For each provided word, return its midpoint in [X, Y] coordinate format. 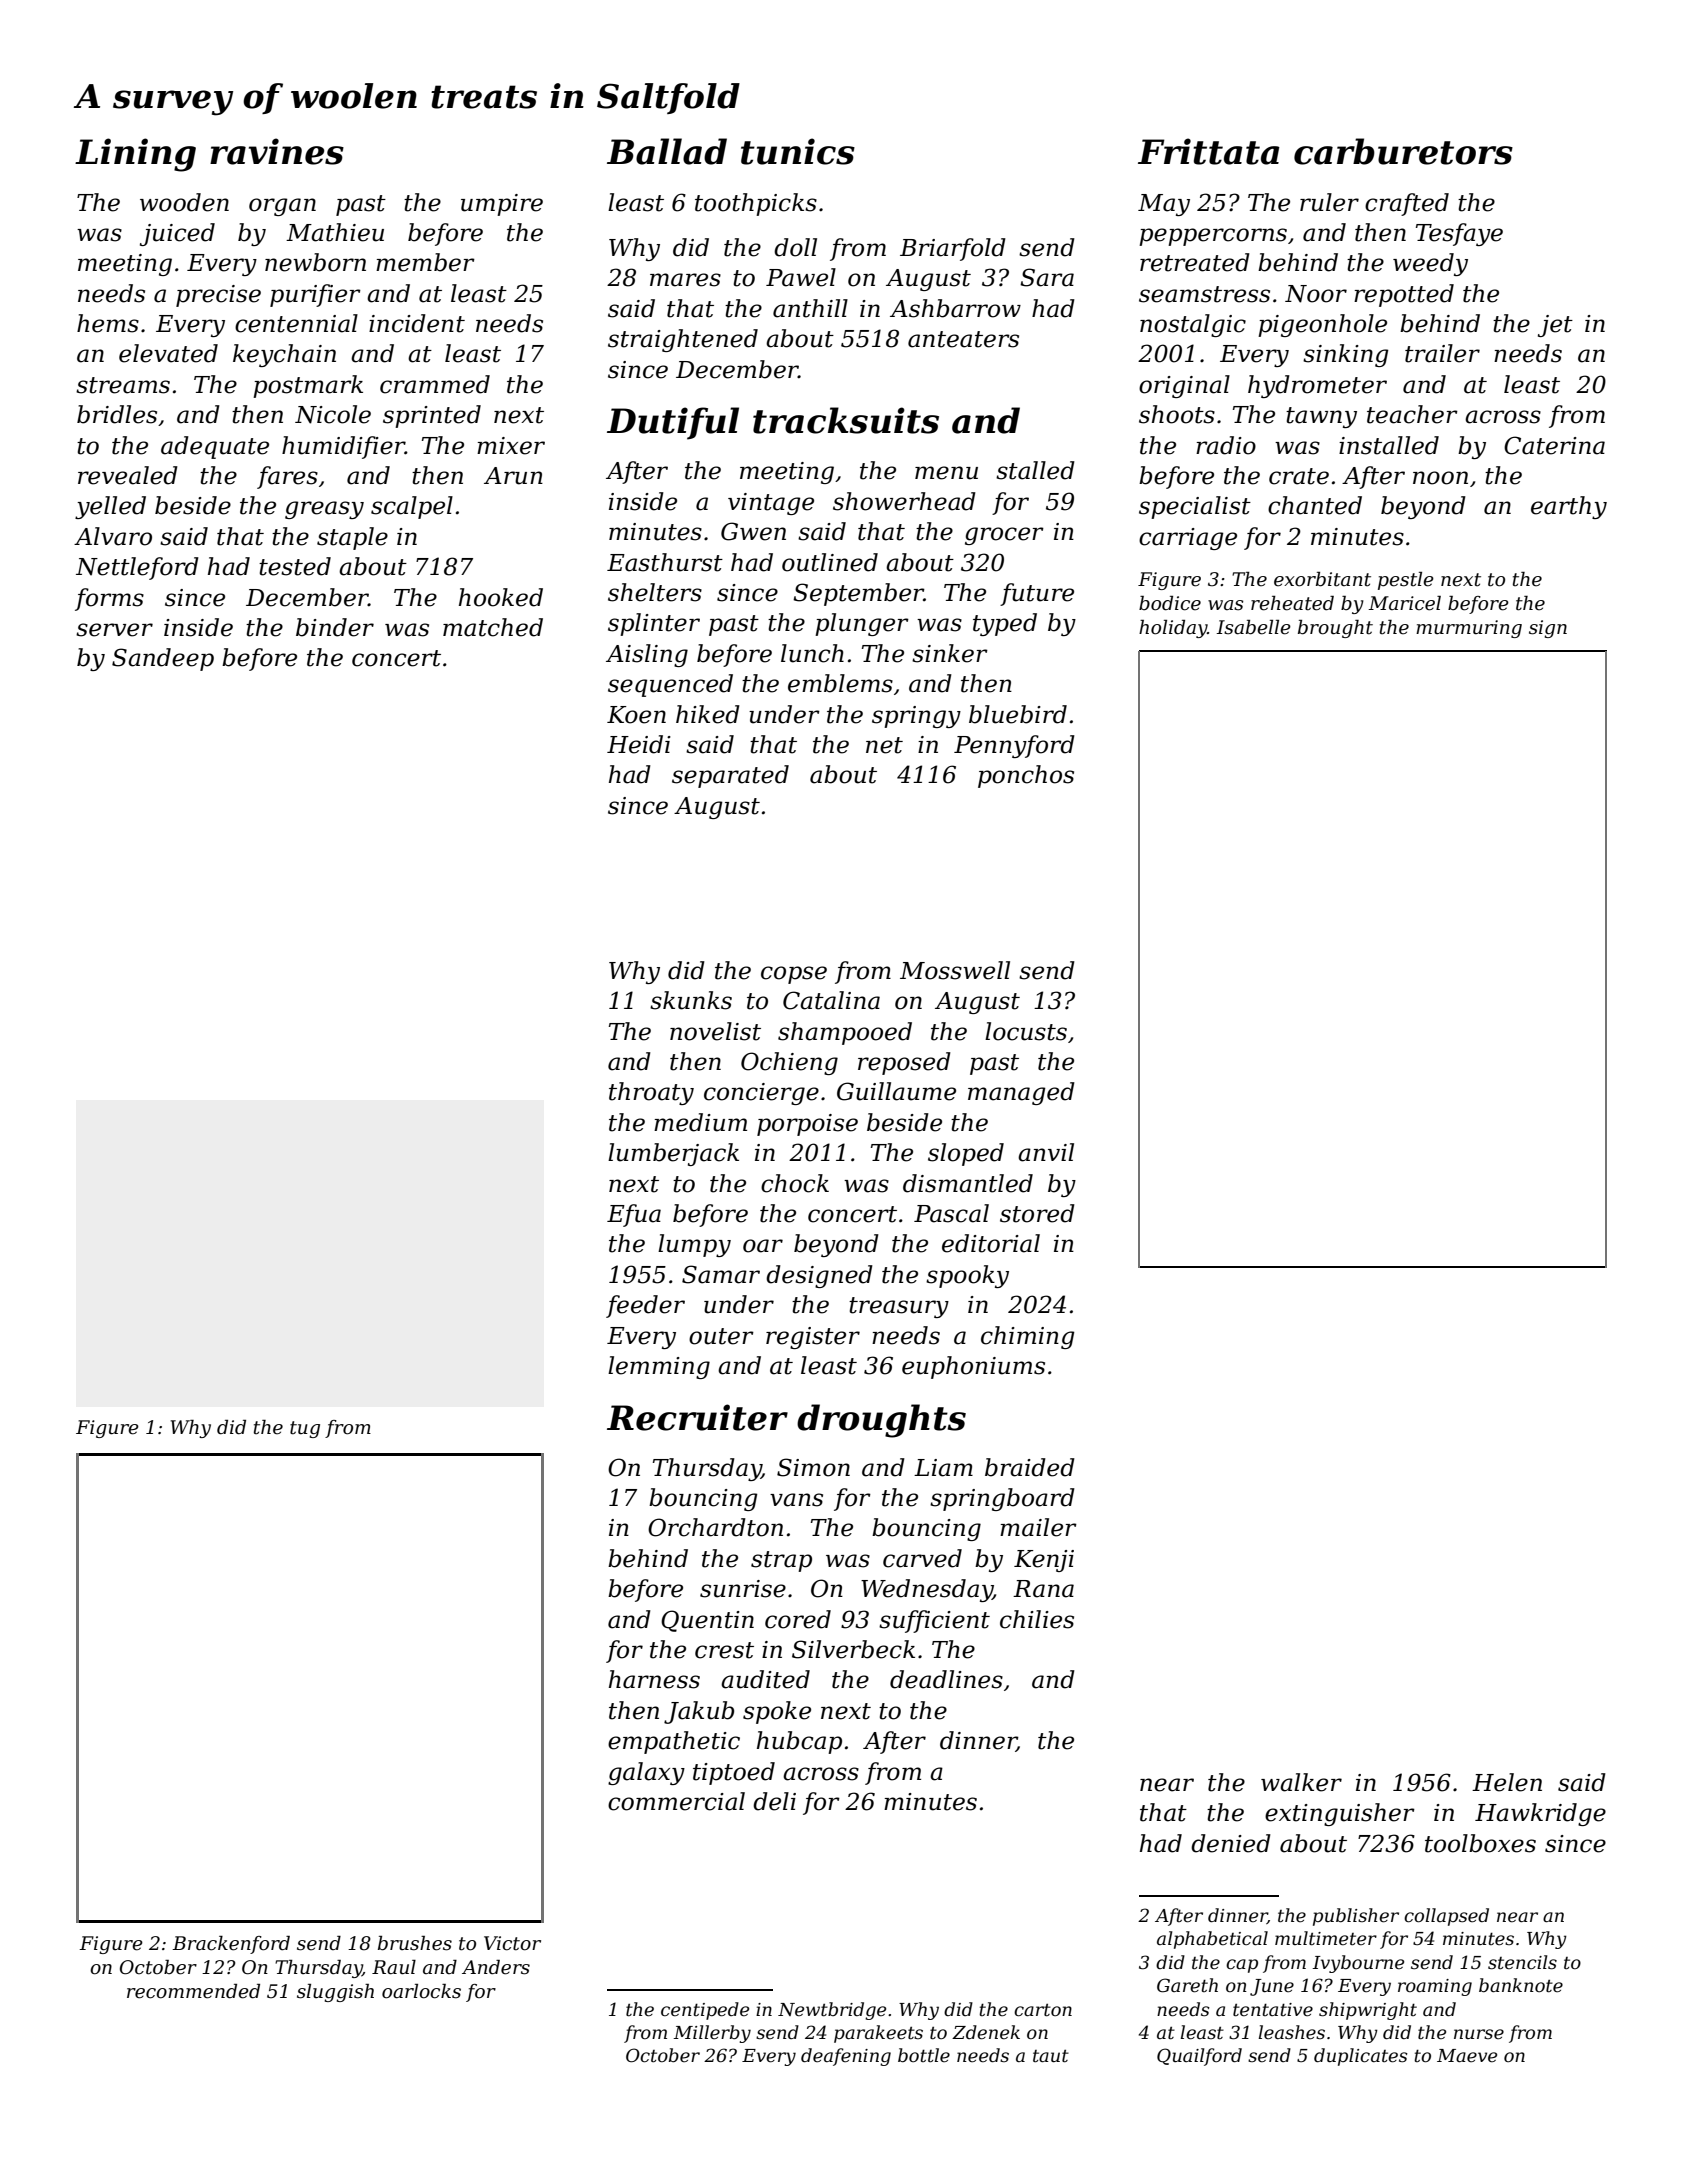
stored [1037, 1213]
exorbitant [1322, 579]
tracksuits [846, 420]
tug [305, 1429]
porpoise [807, 1125]
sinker [950, 653]
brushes [415, 1943]
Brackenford [231, 1945]
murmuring [1469, 629]
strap [781, 1561]
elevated [168, 353]
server [114, 630]
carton [1043, 2010]
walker [1301, 1782]
